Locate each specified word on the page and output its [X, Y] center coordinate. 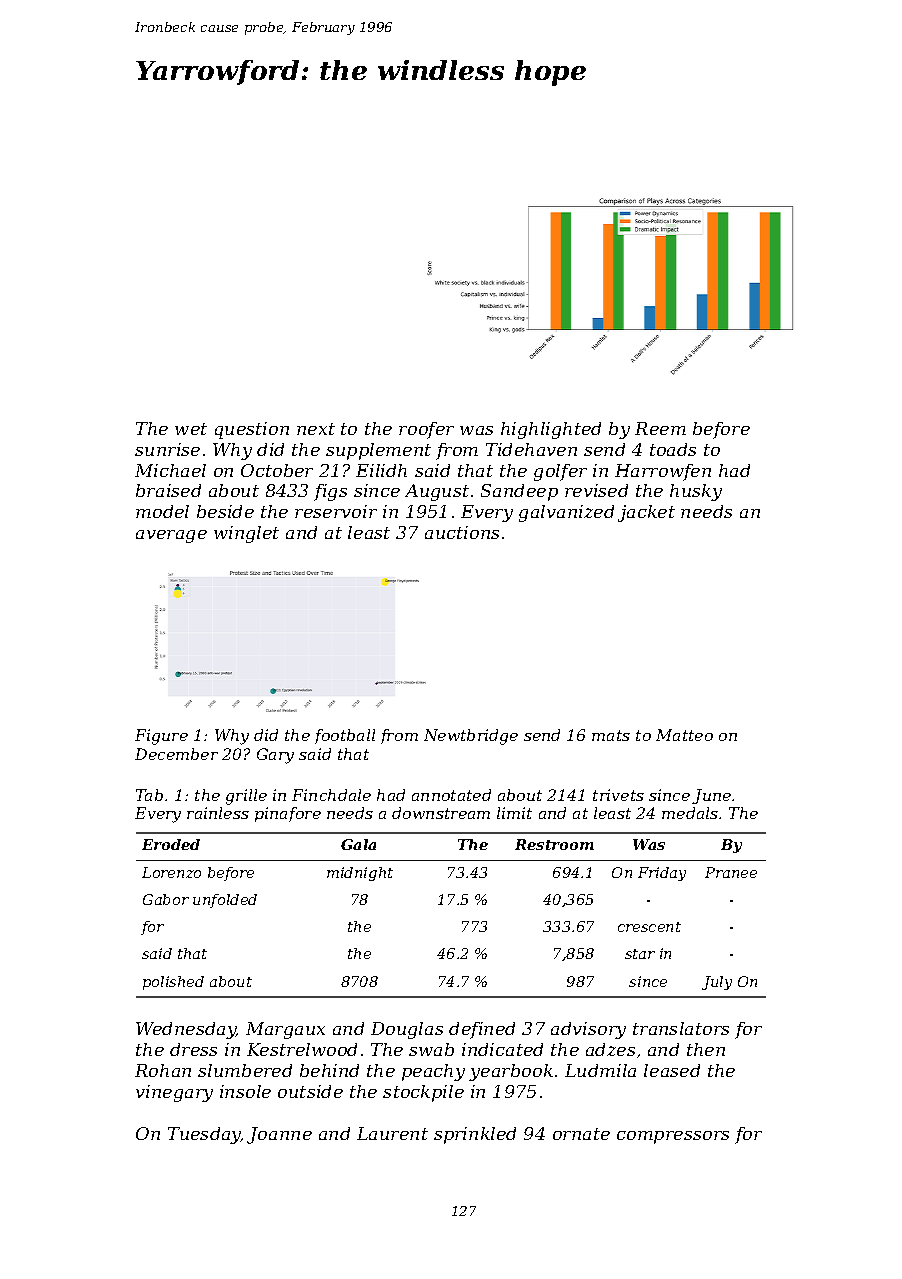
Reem [660, 428]
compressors [673, 1137]
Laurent [392, 1133]
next [316, 429]
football [345, 736]
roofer [426, 430]
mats [611, 735]
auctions [462, 532]
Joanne [279, 1135]
